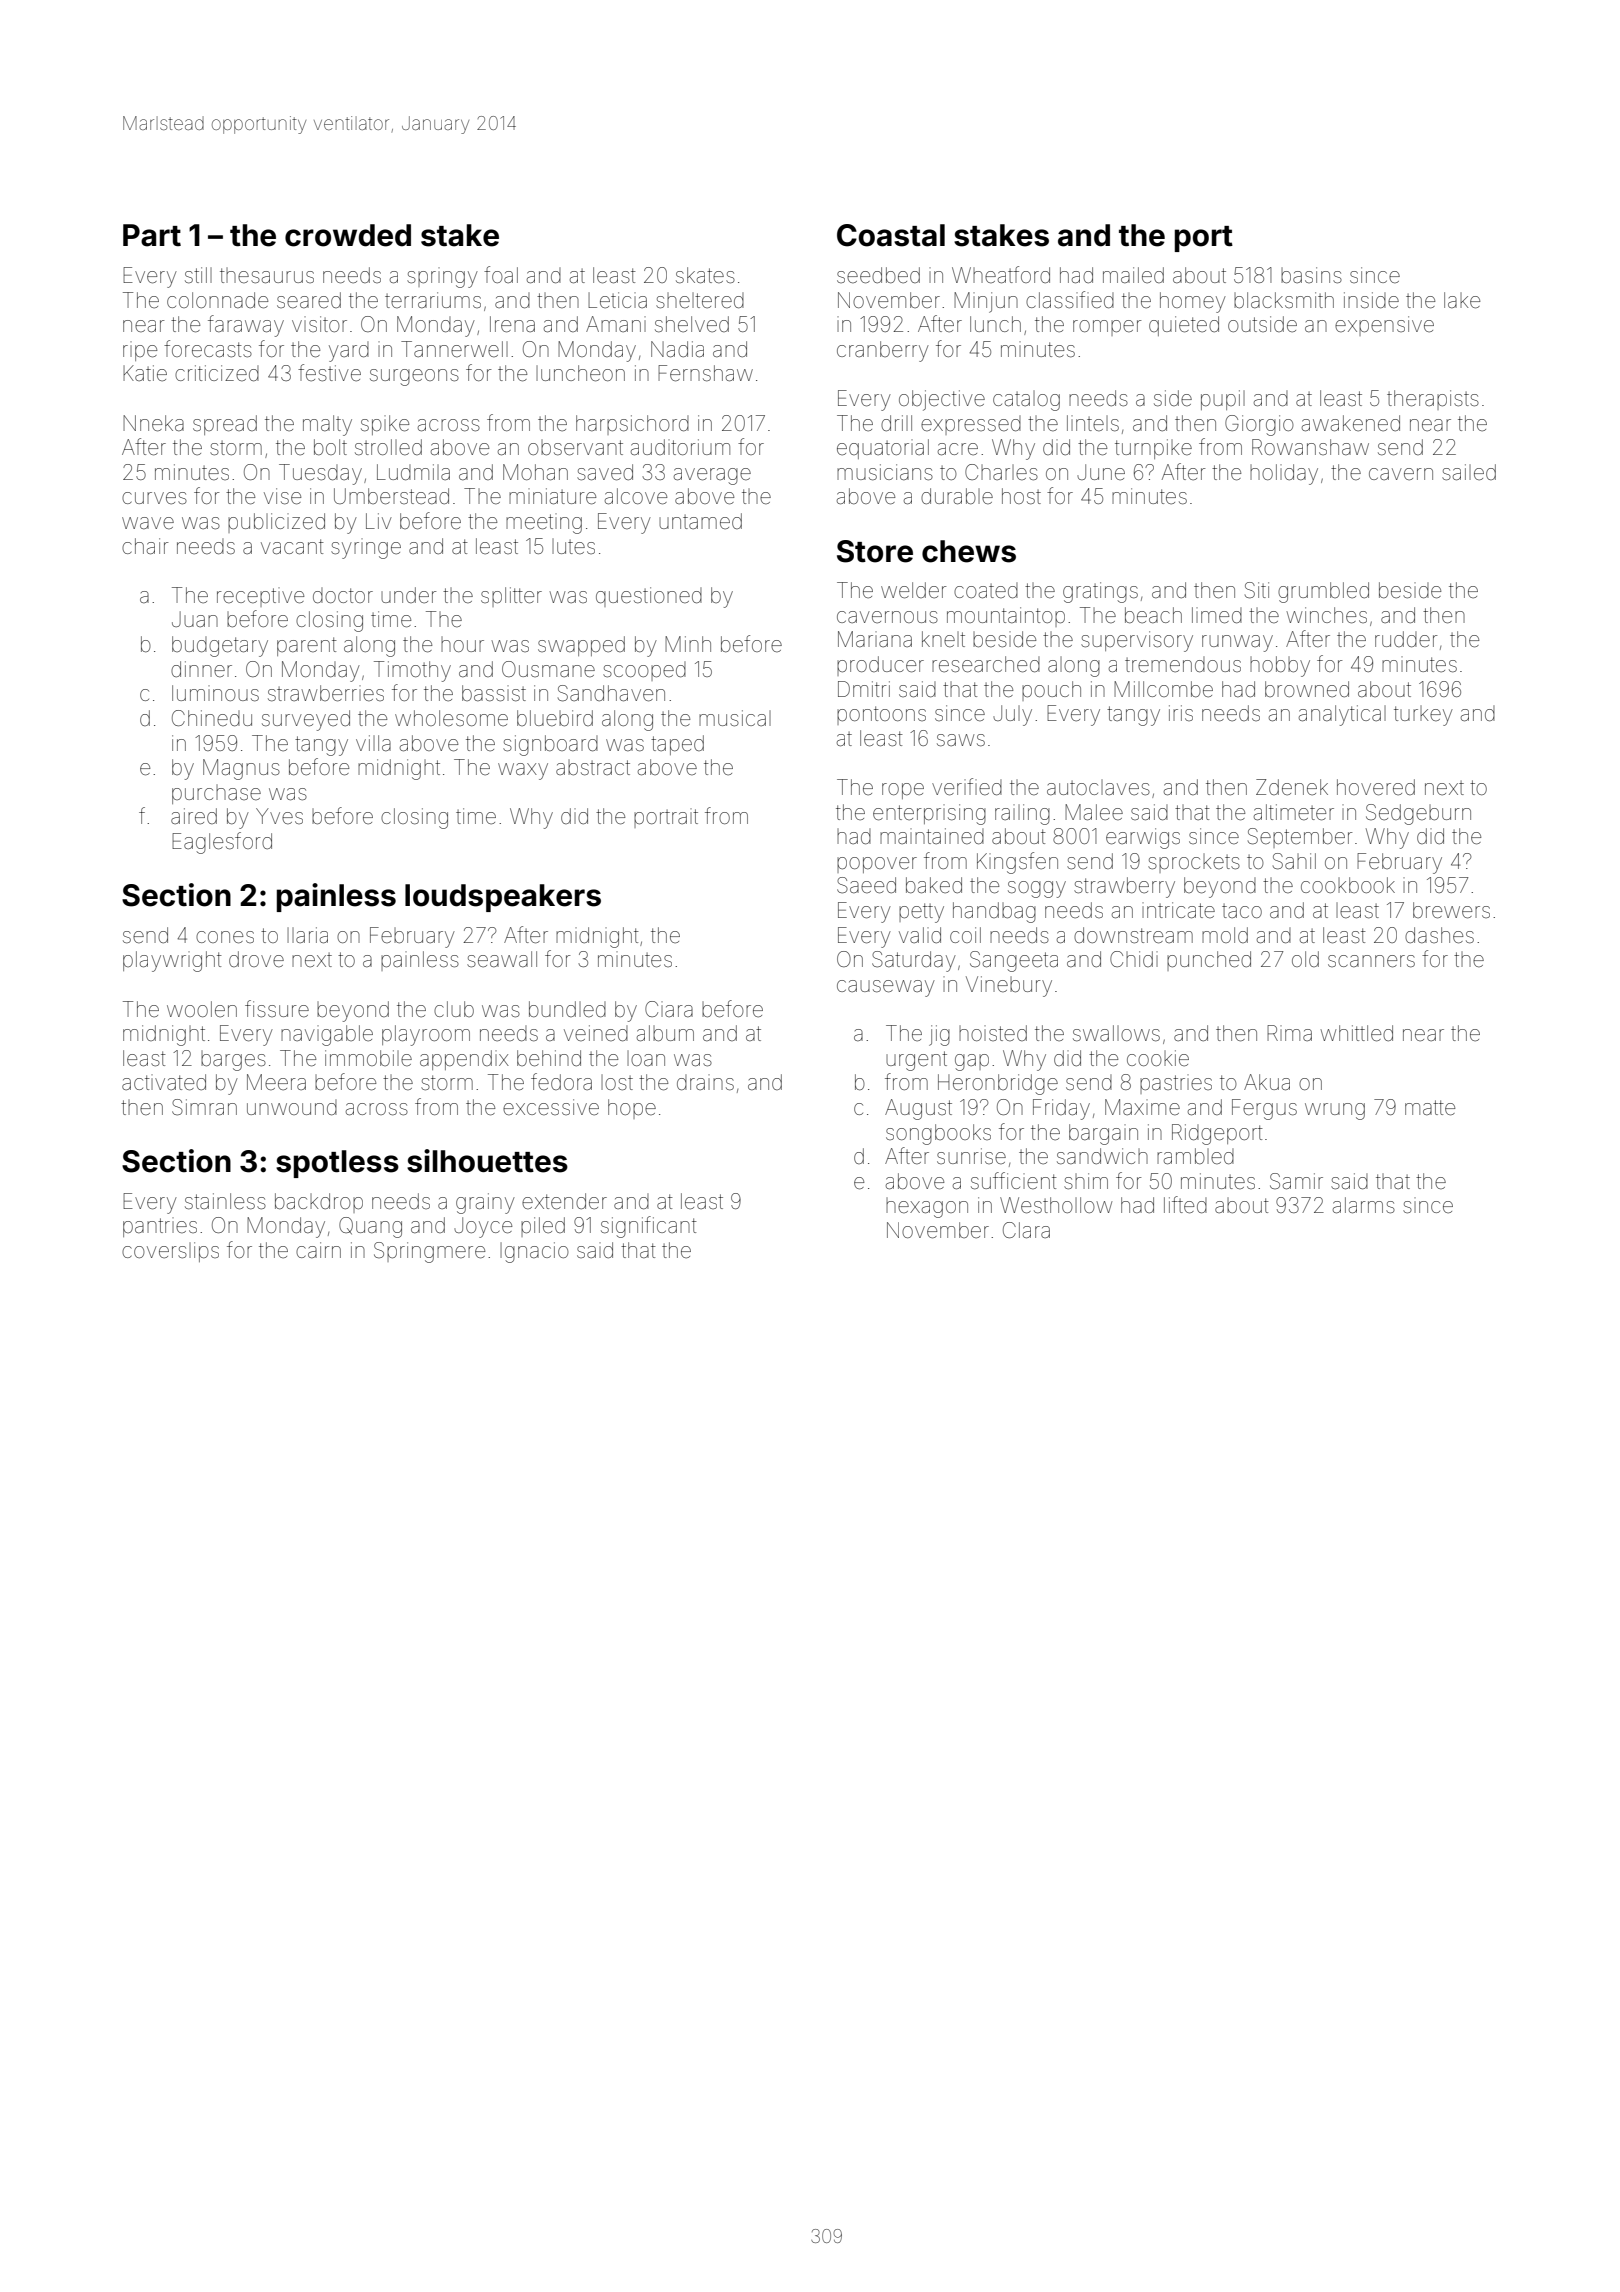 Image resolution: width=1620 pixels, height=2292 pixels. I want to click on Sangeeta, so click(1014, 961).
